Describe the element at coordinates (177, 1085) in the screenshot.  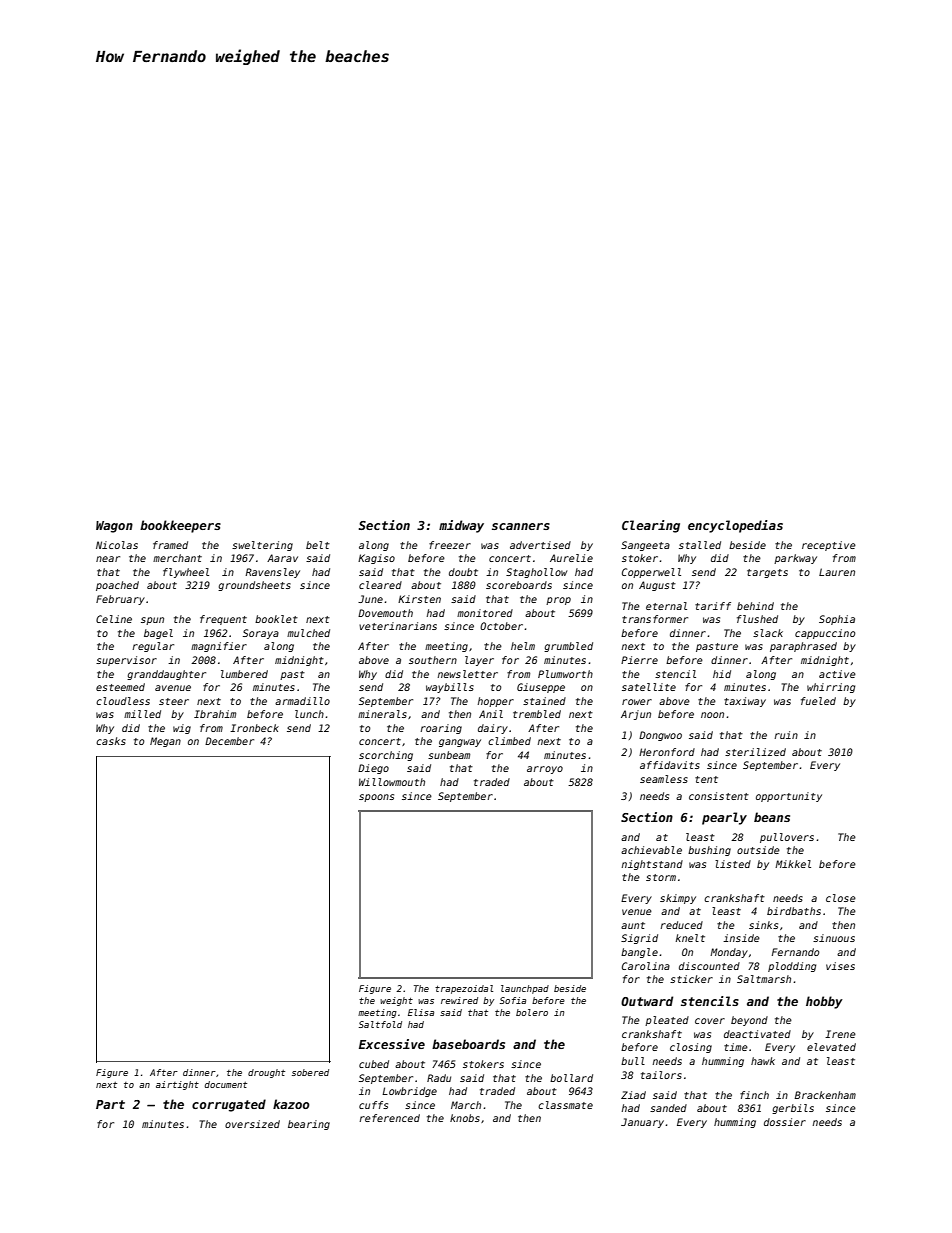
I see `airtight` at that location.
